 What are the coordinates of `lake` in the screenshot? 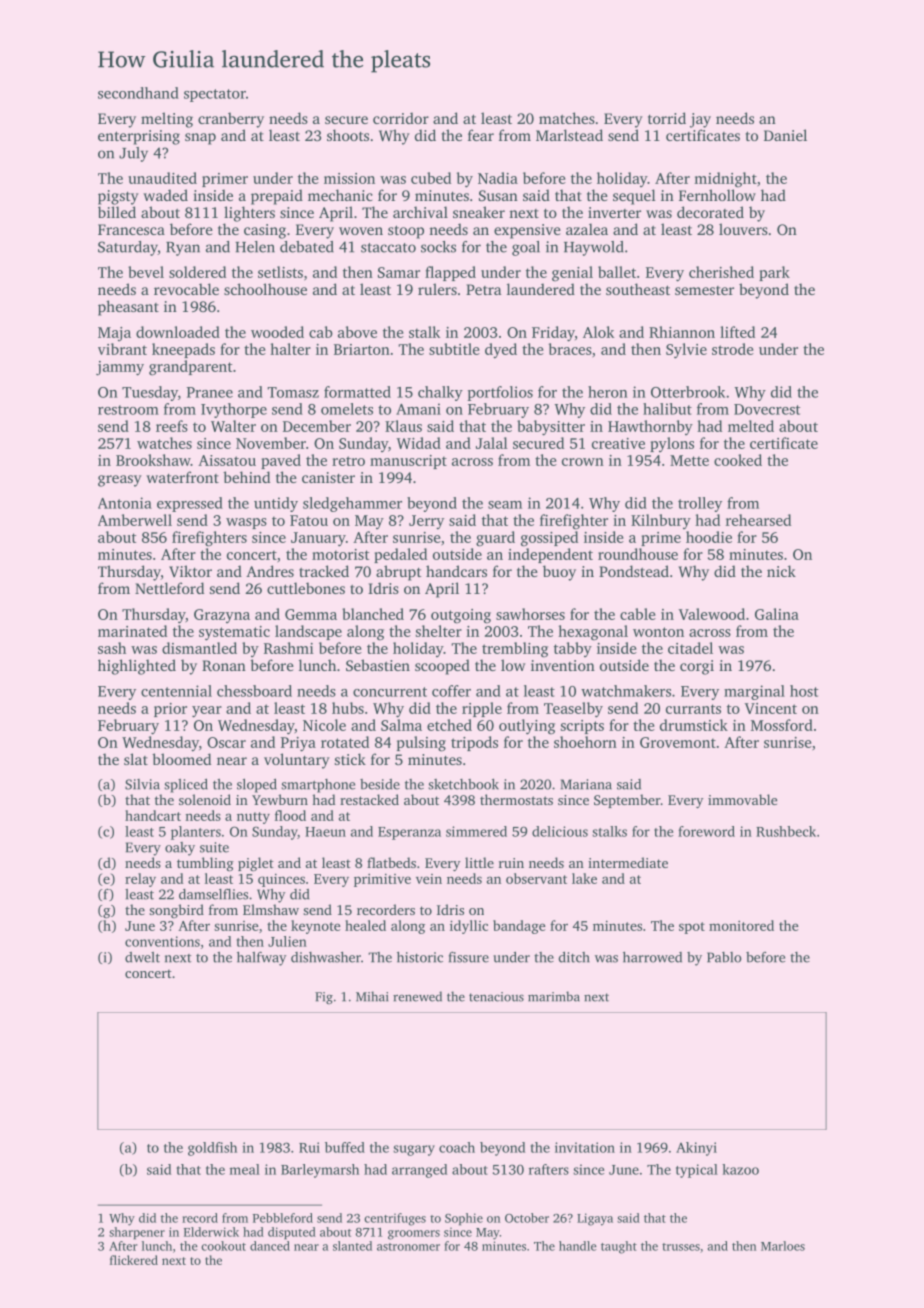 It's located at (584, 878).
